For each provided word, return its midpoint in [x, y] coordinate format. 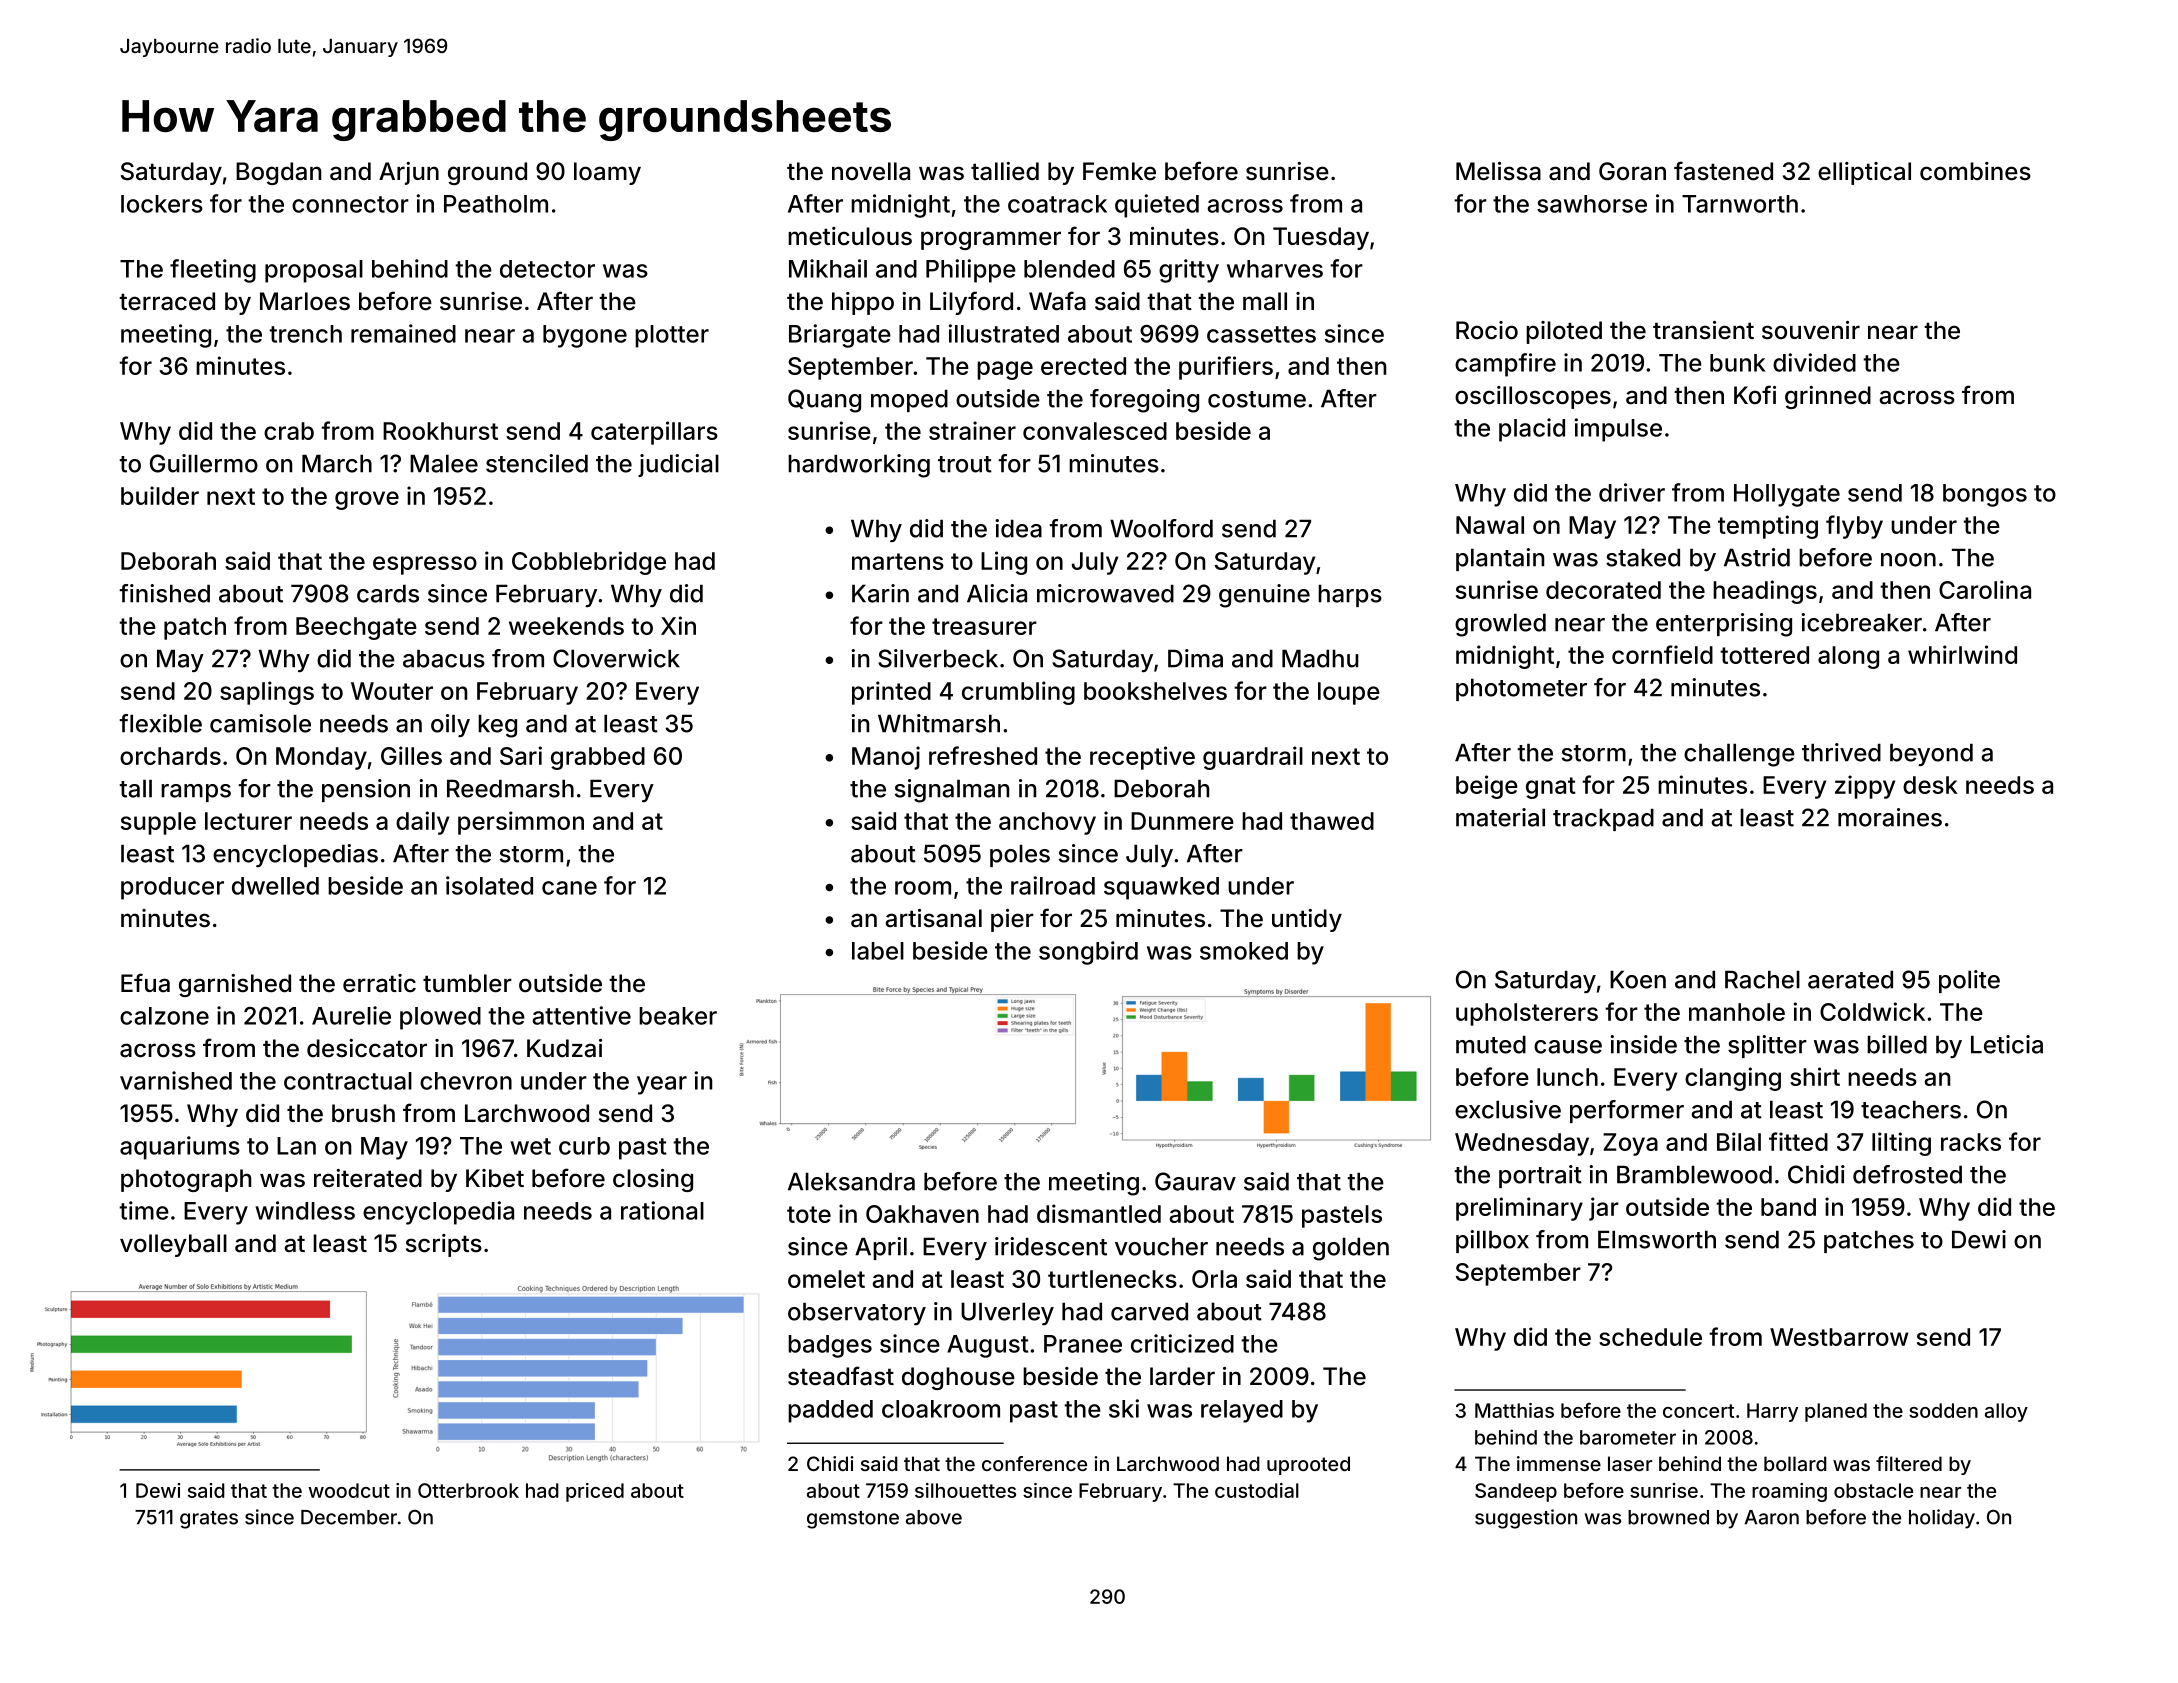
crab [289, 431]
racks [1971, 1142]
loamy [607, 173]
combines [1975, 171]
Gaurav [1195, 1181]
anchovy [1047, 823]
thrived [1841, 752]
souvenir [1811, 330]
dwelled [275, 886]
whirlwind [1962, 654]
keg [497, 726]
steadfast [841, 1376]
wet [530, 1146]
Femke [1119, 171]
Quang [824, 401]
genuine [1264, 596]
